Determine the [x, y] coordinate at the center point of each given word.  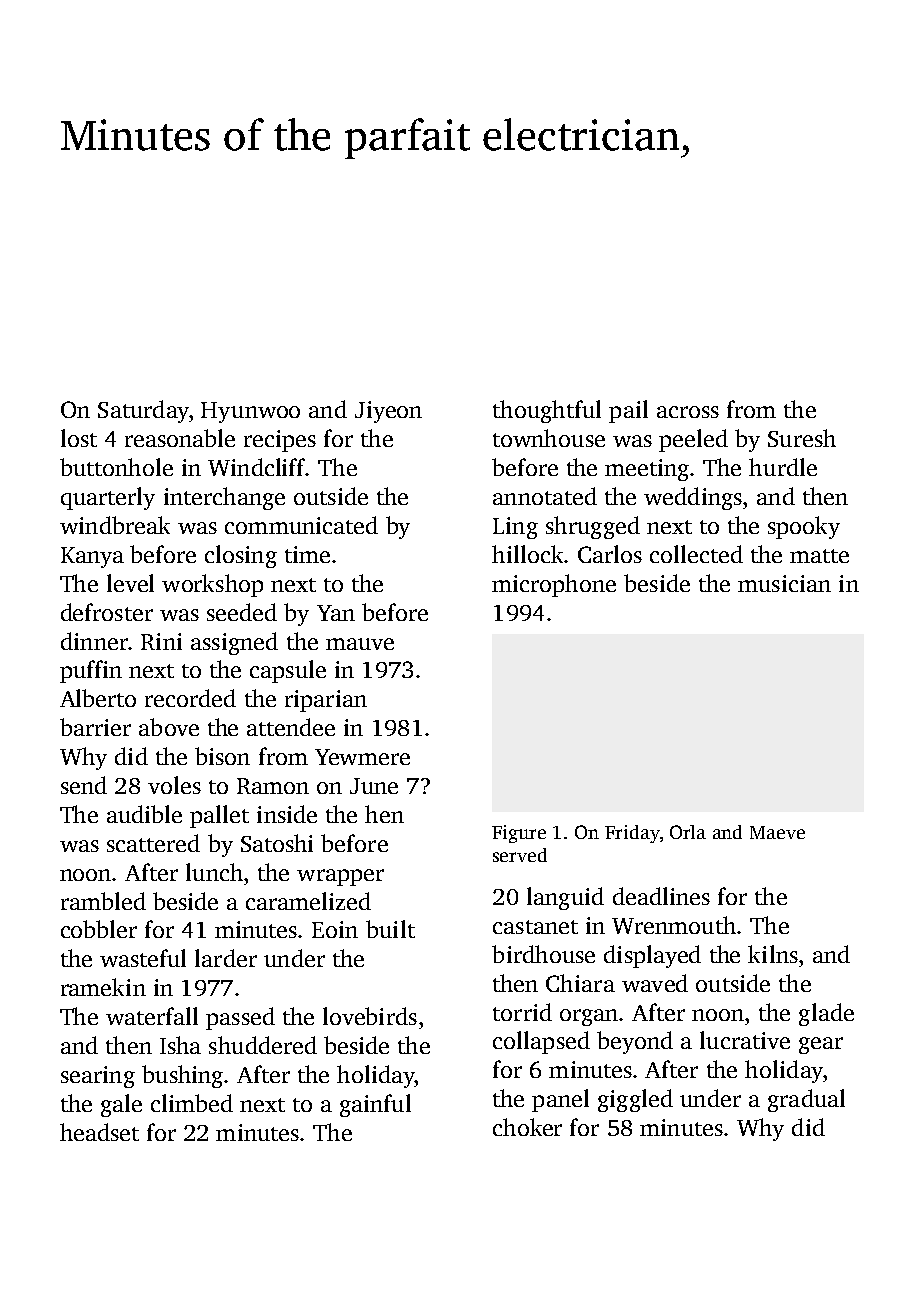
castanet [535, 927]
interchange [224, 498]
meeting [647, 470]
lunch [214, 872]
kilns [773, 954]
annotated [545, 496]
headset [99, 1132]
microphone [554, 585]
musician [784, 583]
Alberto [98, 698]
